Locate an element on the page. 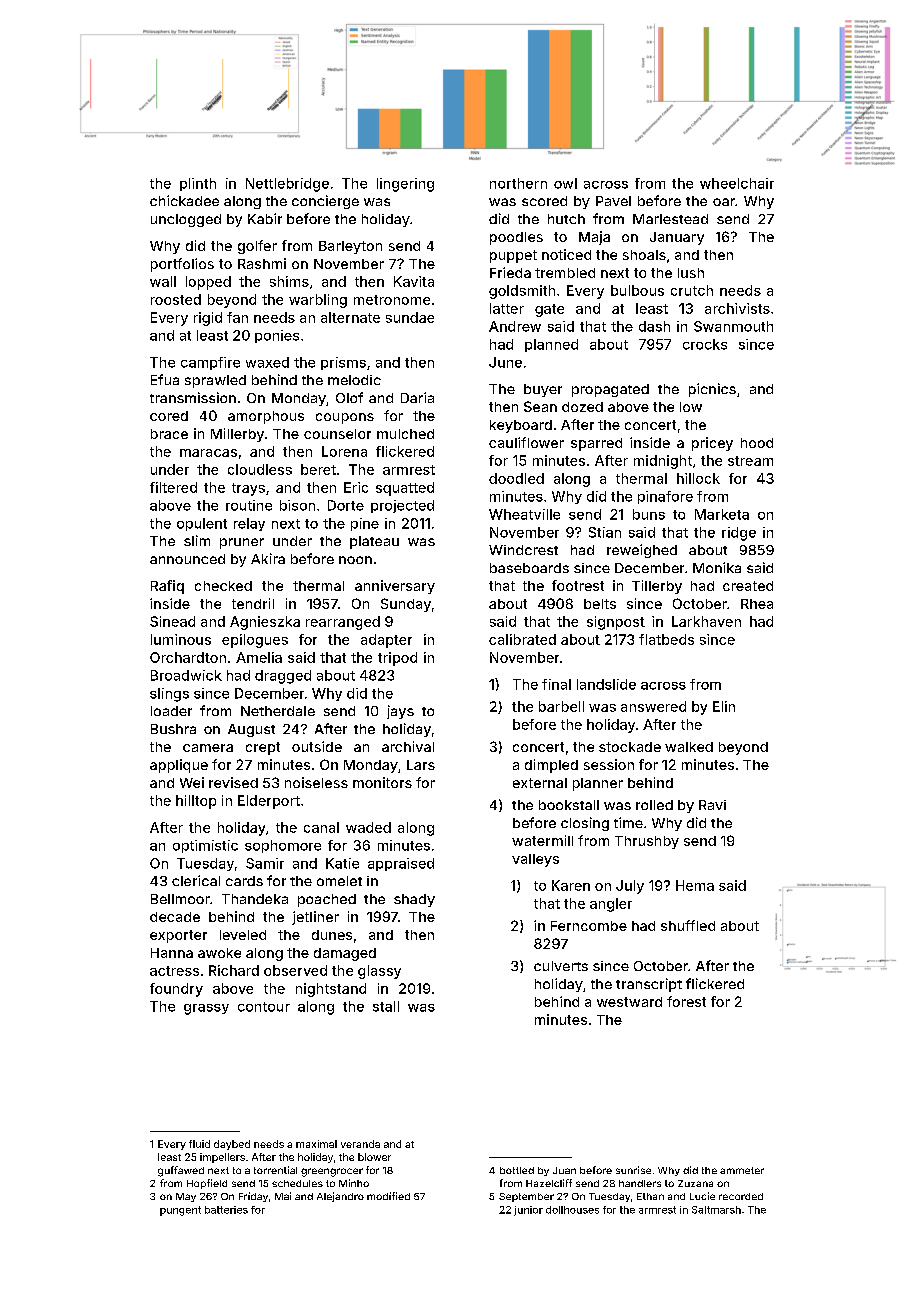  Mai is located at coordinates (283, 1196).
